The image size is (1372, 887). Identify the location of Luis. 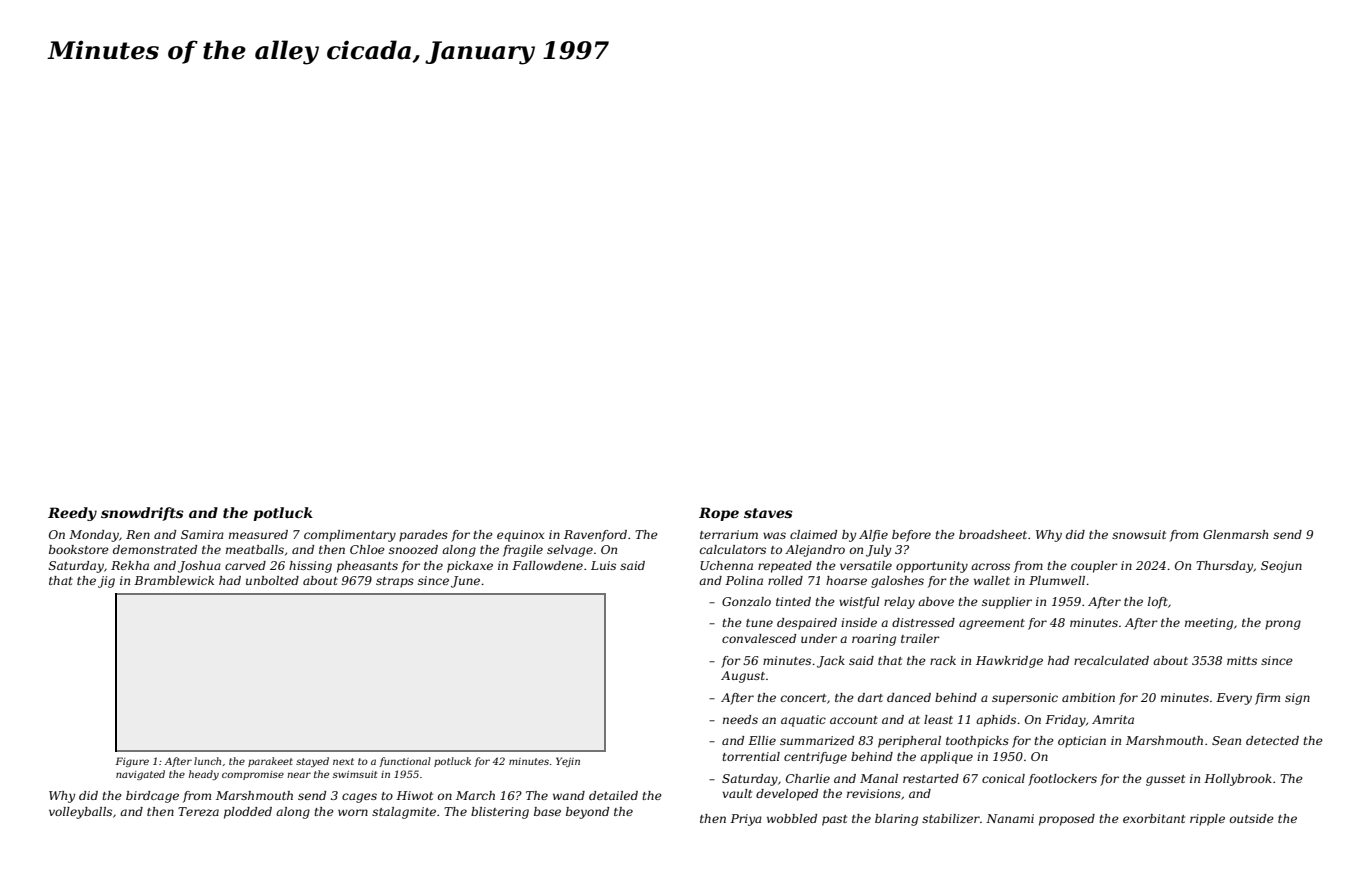
(603, 565).
